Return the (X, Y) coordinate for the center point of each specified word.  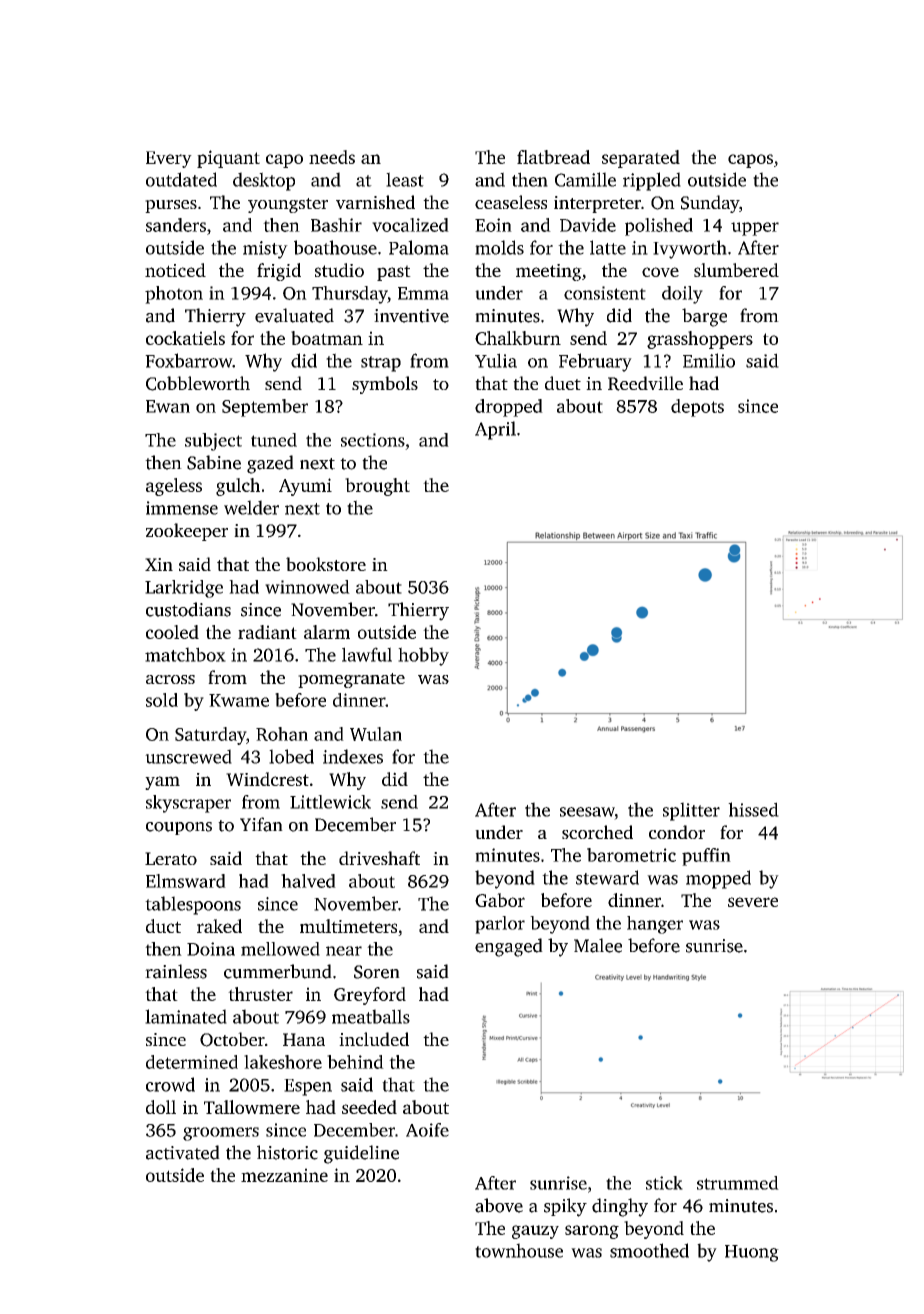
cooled (172, 632)
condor (677, 832)
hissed (753, 809)
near (344, 951)
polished (659, 227)
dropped (509, 408)
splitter (691, 811)
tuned (274, 440)
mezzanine (284, 1175)
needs (332, 157)
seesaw (587, 812)
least (405, 179)
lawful (367, 654)
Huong (752, 1253)
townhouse (519, 1250)
